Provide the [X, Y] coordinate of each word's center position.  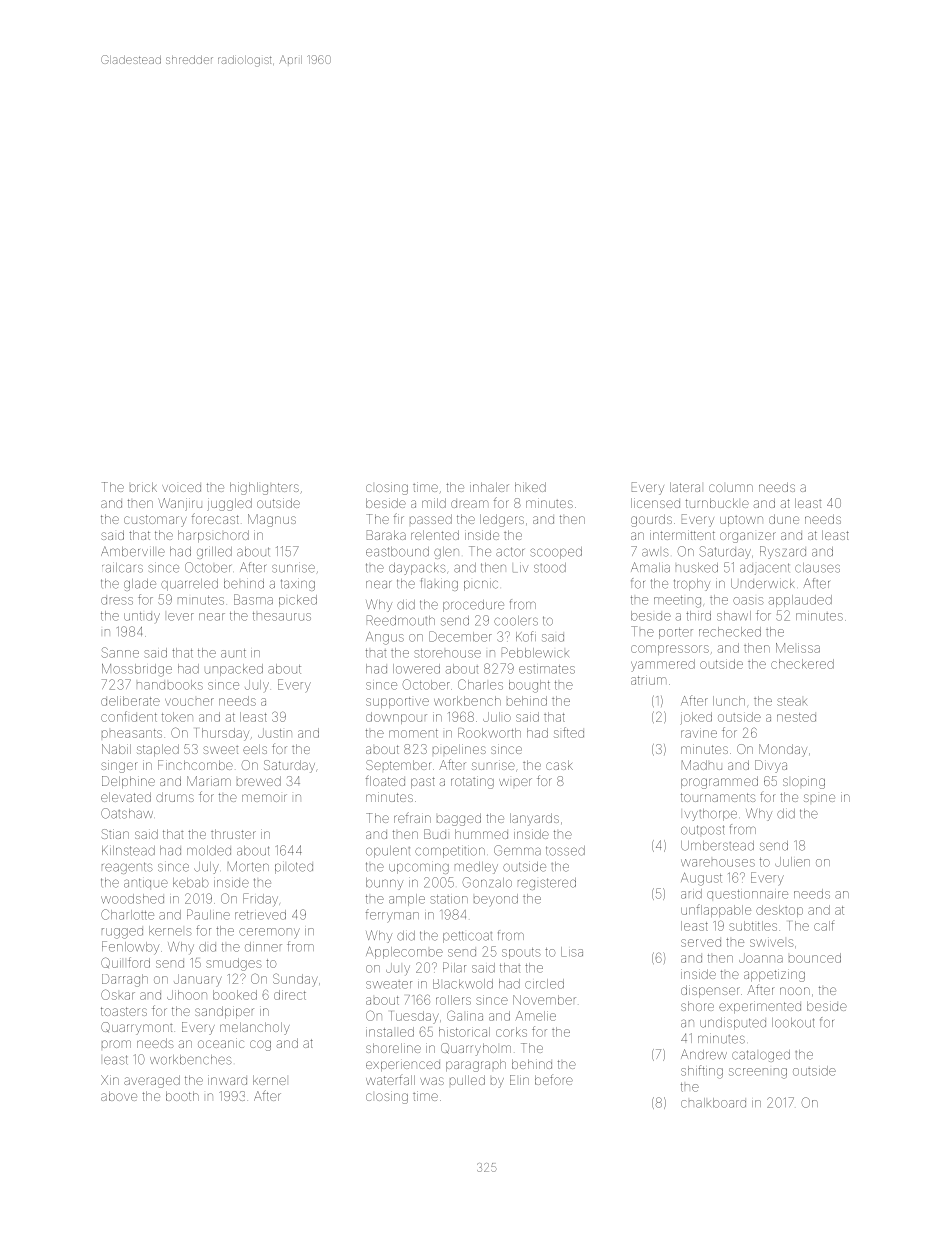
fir [399, 518]
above [119, 1096]
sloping [804, 782]
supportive [397, 702]
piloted [294, 868]
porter [676, 633]
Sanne [120, 652]
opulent [388, 852]
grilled [214, 552]
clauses [817, 568]
